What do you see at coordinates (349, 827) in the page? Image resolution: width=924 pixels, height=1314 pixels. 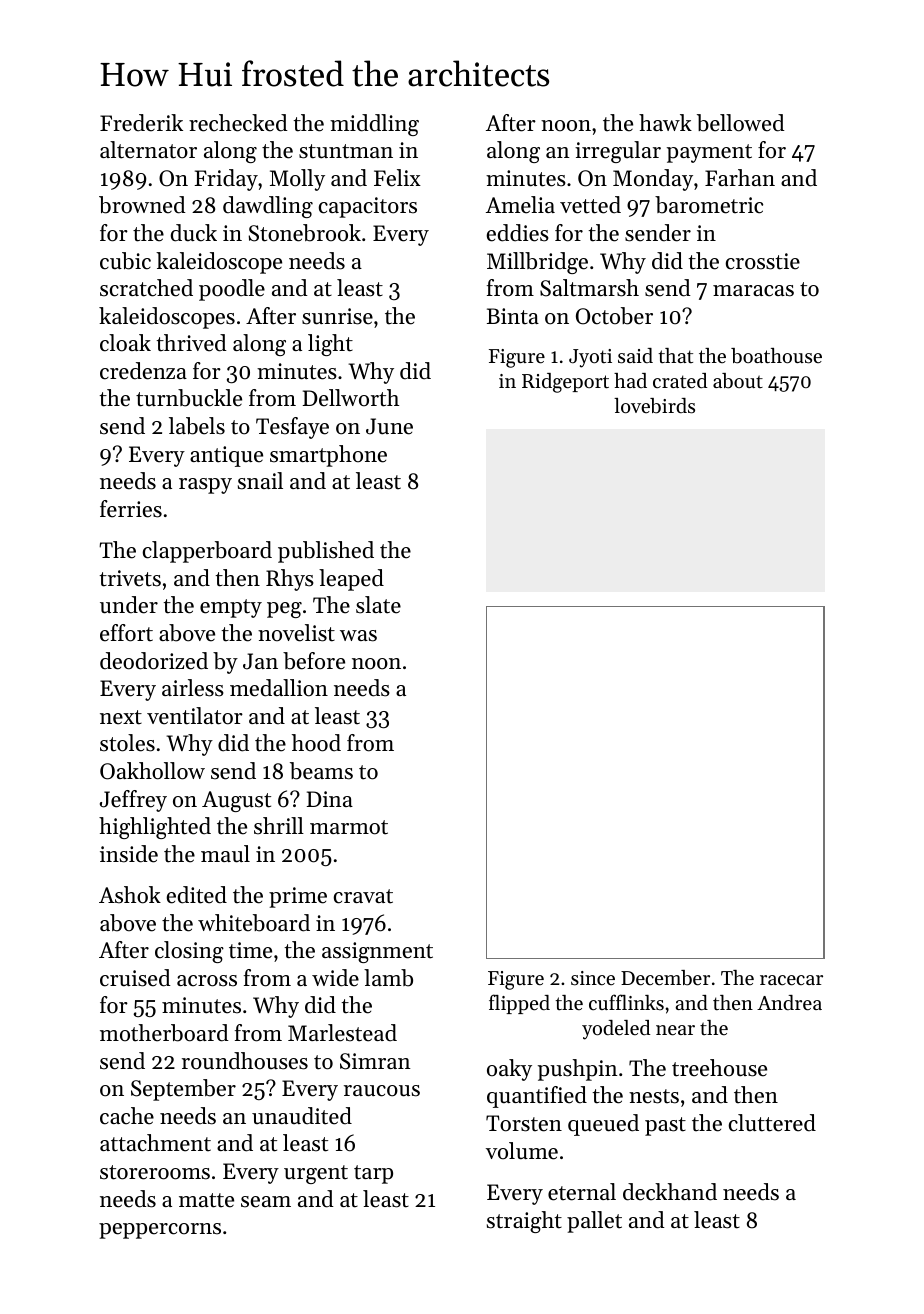 I see `marmot` at bounding box center [349, 827].
